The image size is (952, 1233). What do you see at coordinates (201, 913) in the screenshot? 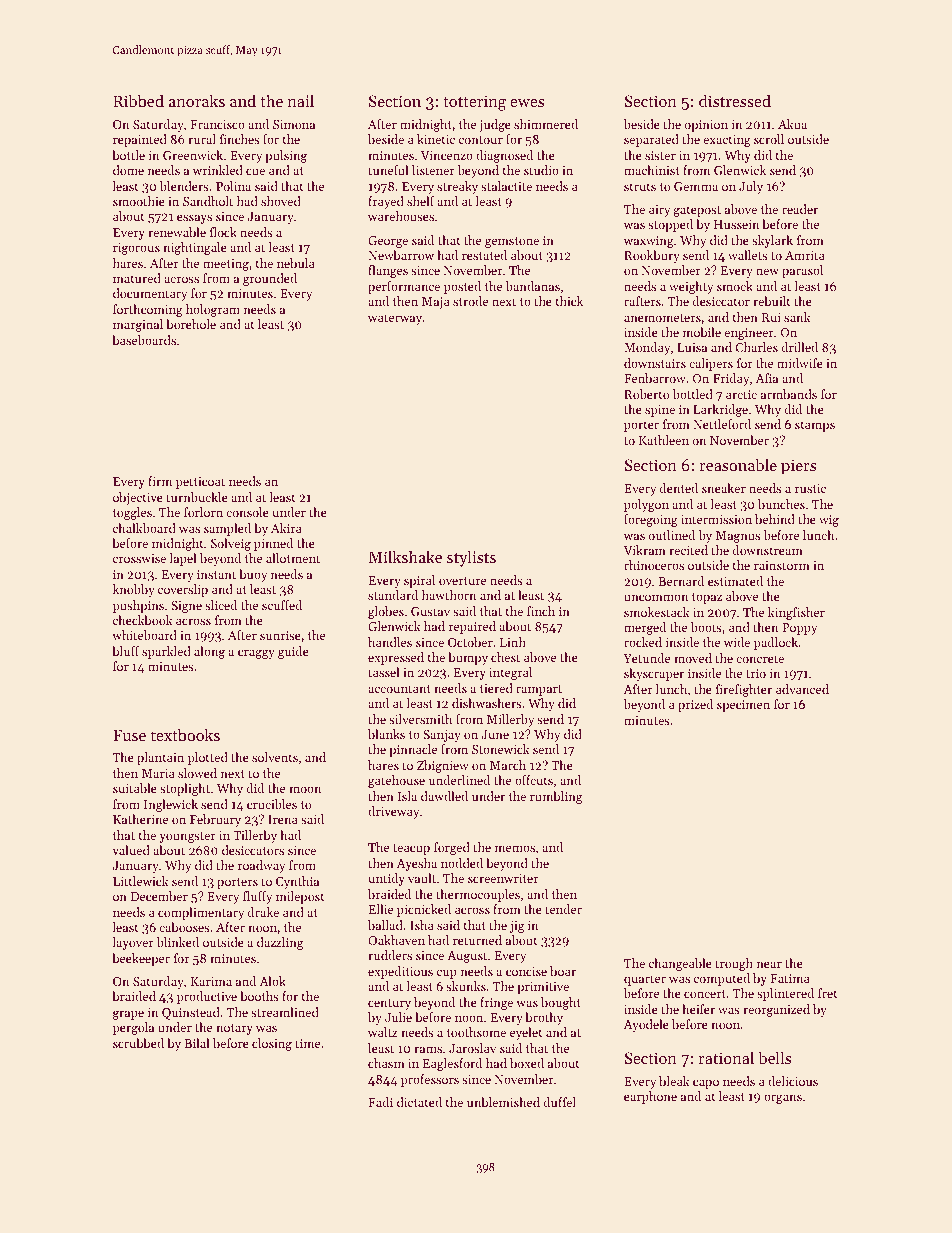
I see `complimentary` at bounding box center [201, 913].
